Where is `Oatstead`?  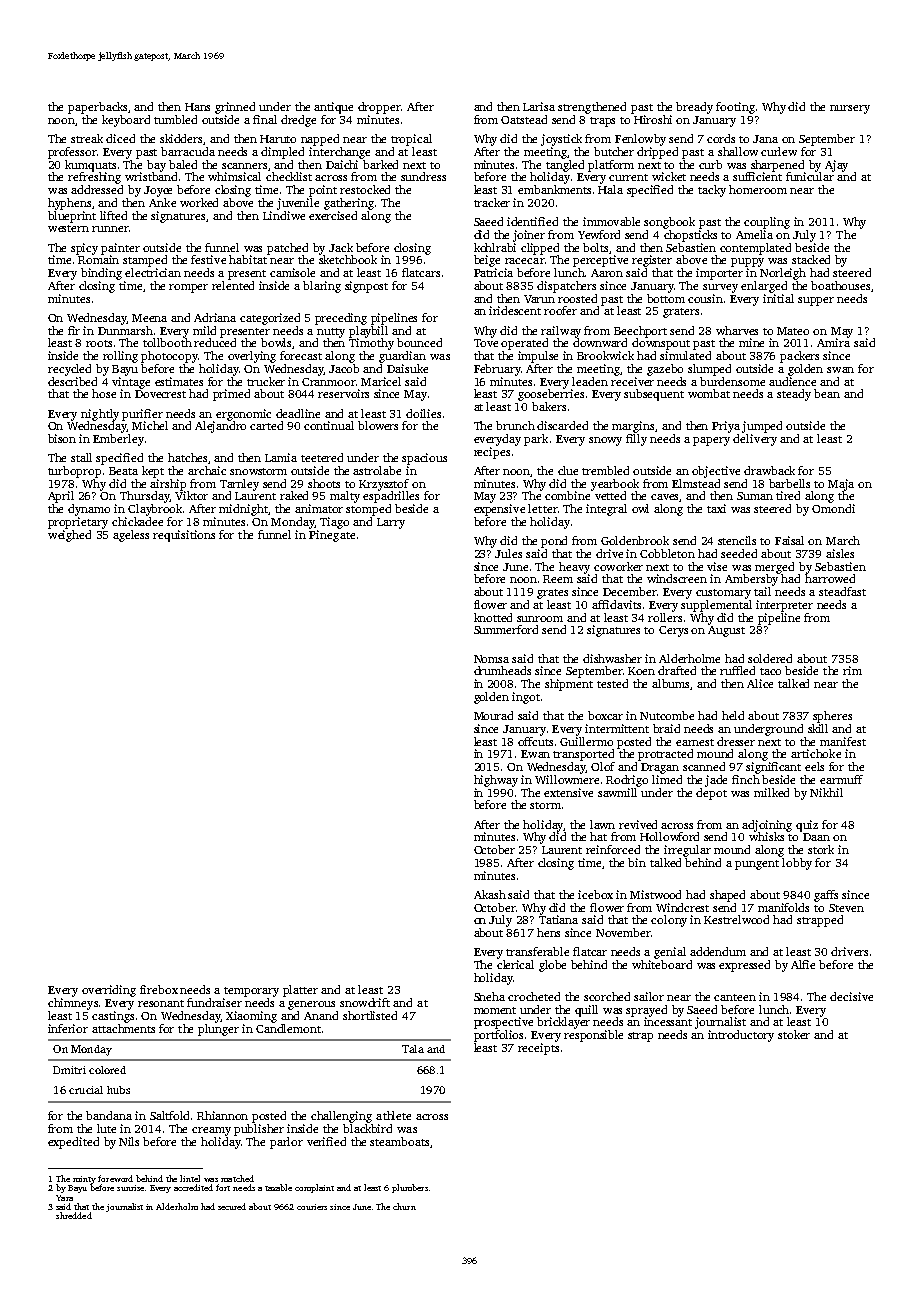
Oatstead is located at coordinates (524, 119).
